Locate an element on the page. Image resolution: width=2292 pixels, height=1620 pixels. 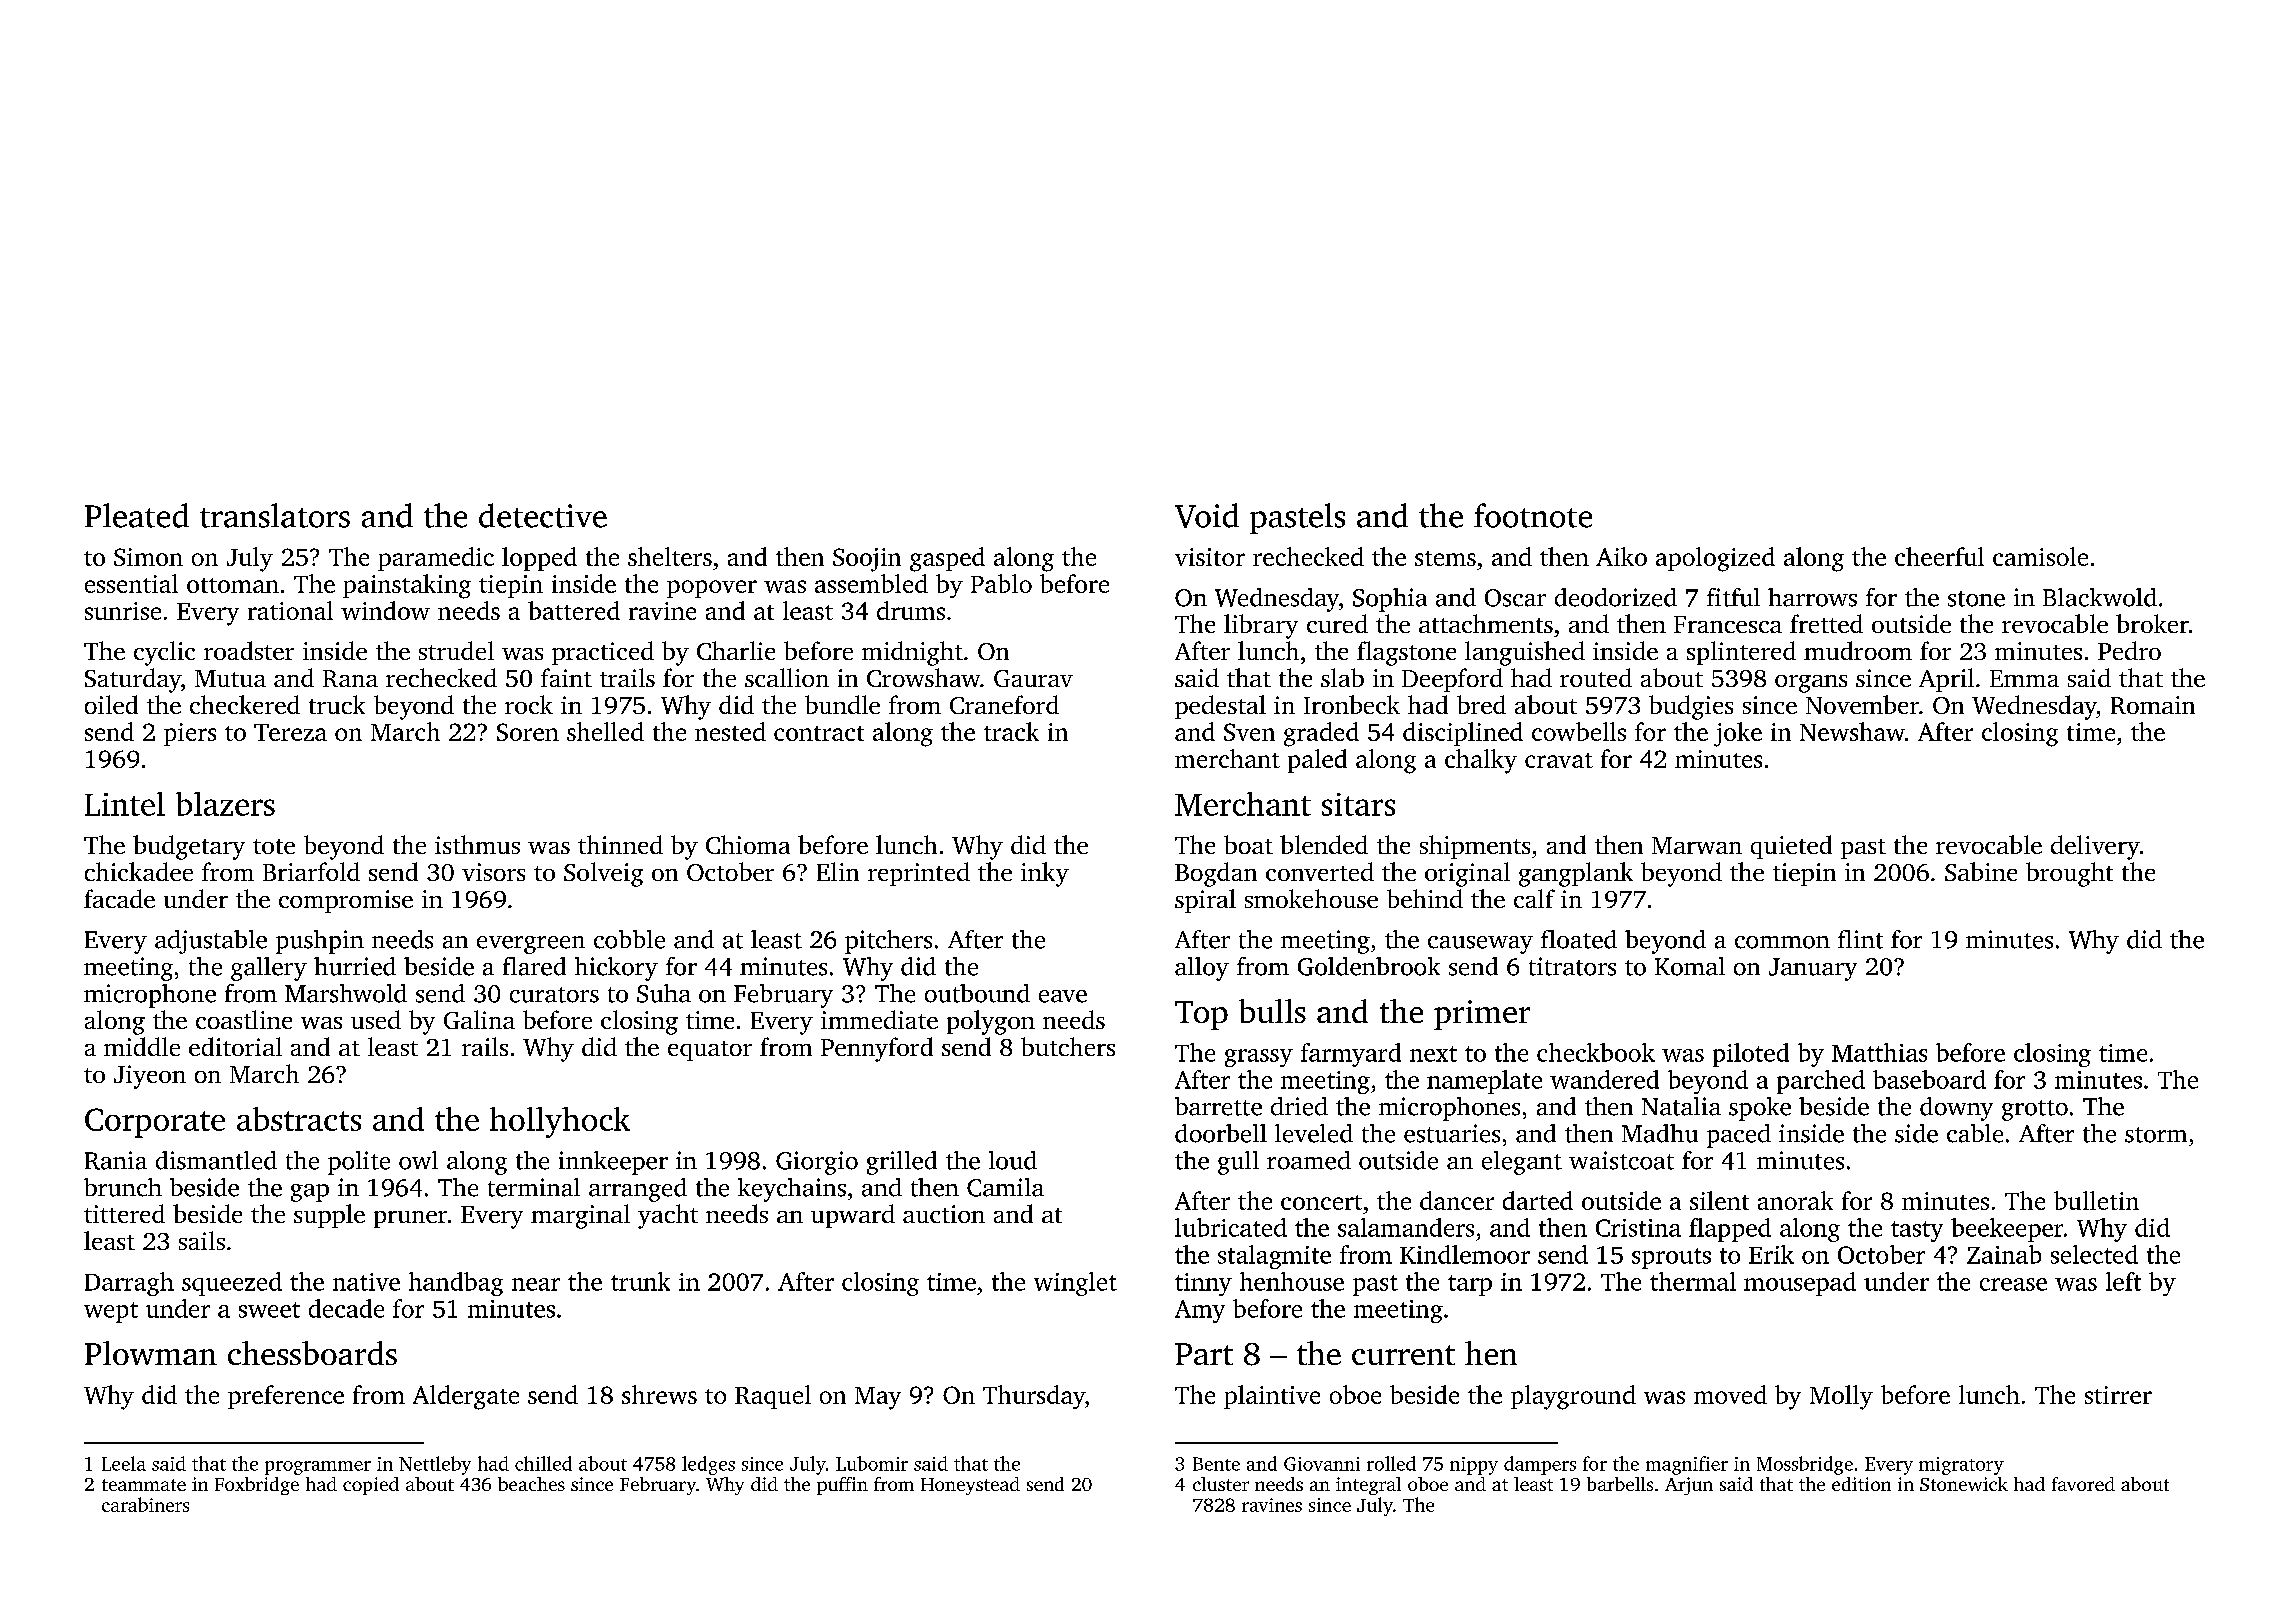
cheerful is located at coordinates (1939, 556).
